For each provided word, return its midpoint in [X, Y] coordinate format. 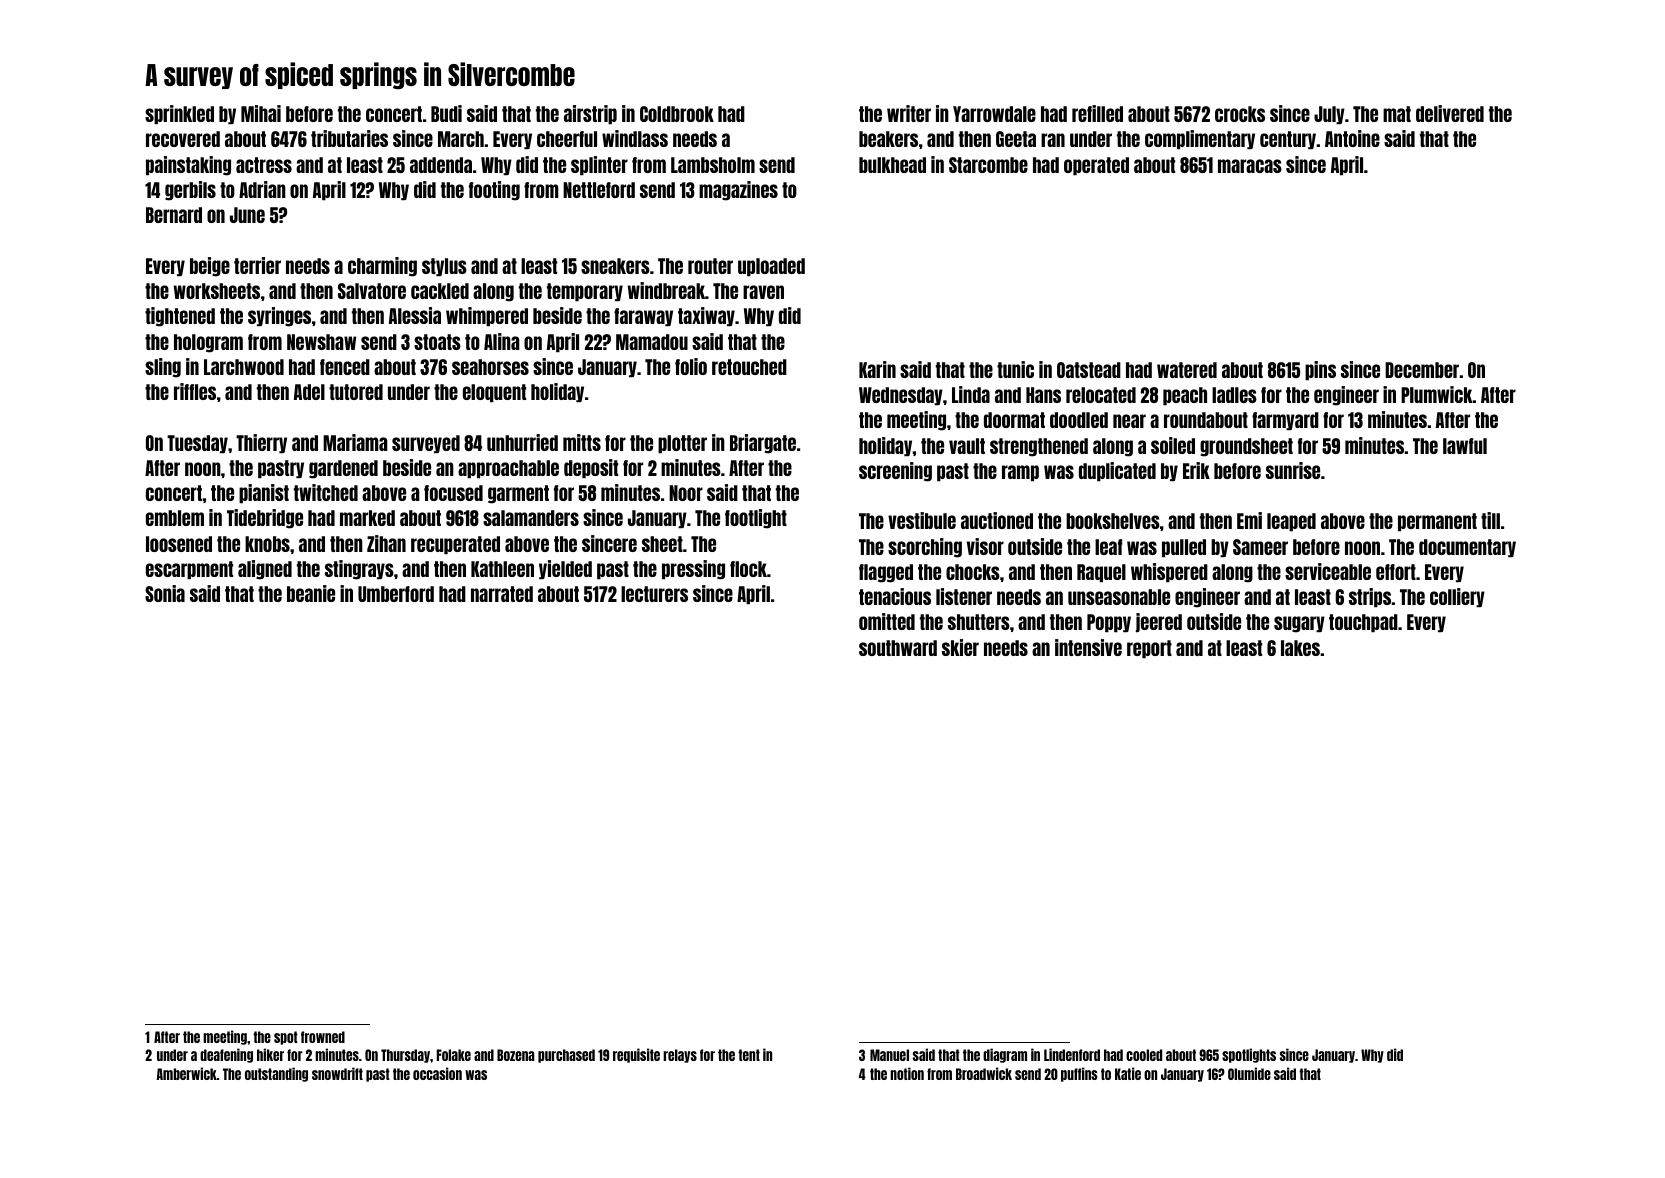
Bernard [174, 215]
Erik [1196, 470]
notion [907, 1073]
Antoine [1352, 138]
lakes [1300, 648]
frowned [323, 1037]
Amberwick [186, 1073]
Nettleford [599, 190]
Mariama [355, 442]
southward [898, 648]
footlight [756, 519]
